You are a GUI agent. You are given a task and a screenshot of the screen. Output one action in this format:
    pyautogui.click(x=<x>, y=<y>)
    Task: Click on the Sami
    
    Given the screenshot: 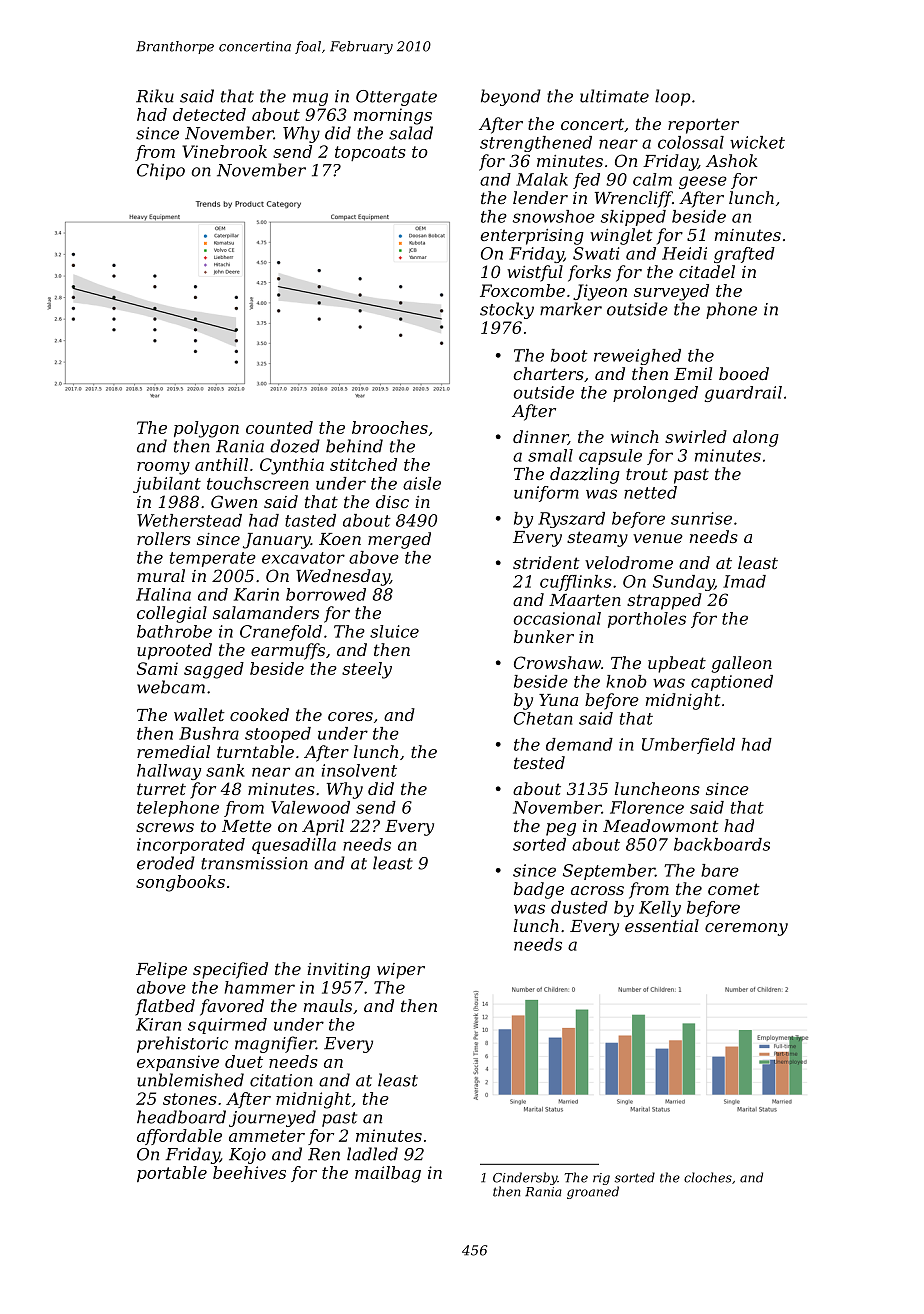 What is the action you would take?
    pyautogui.click(x=157, y=668)
